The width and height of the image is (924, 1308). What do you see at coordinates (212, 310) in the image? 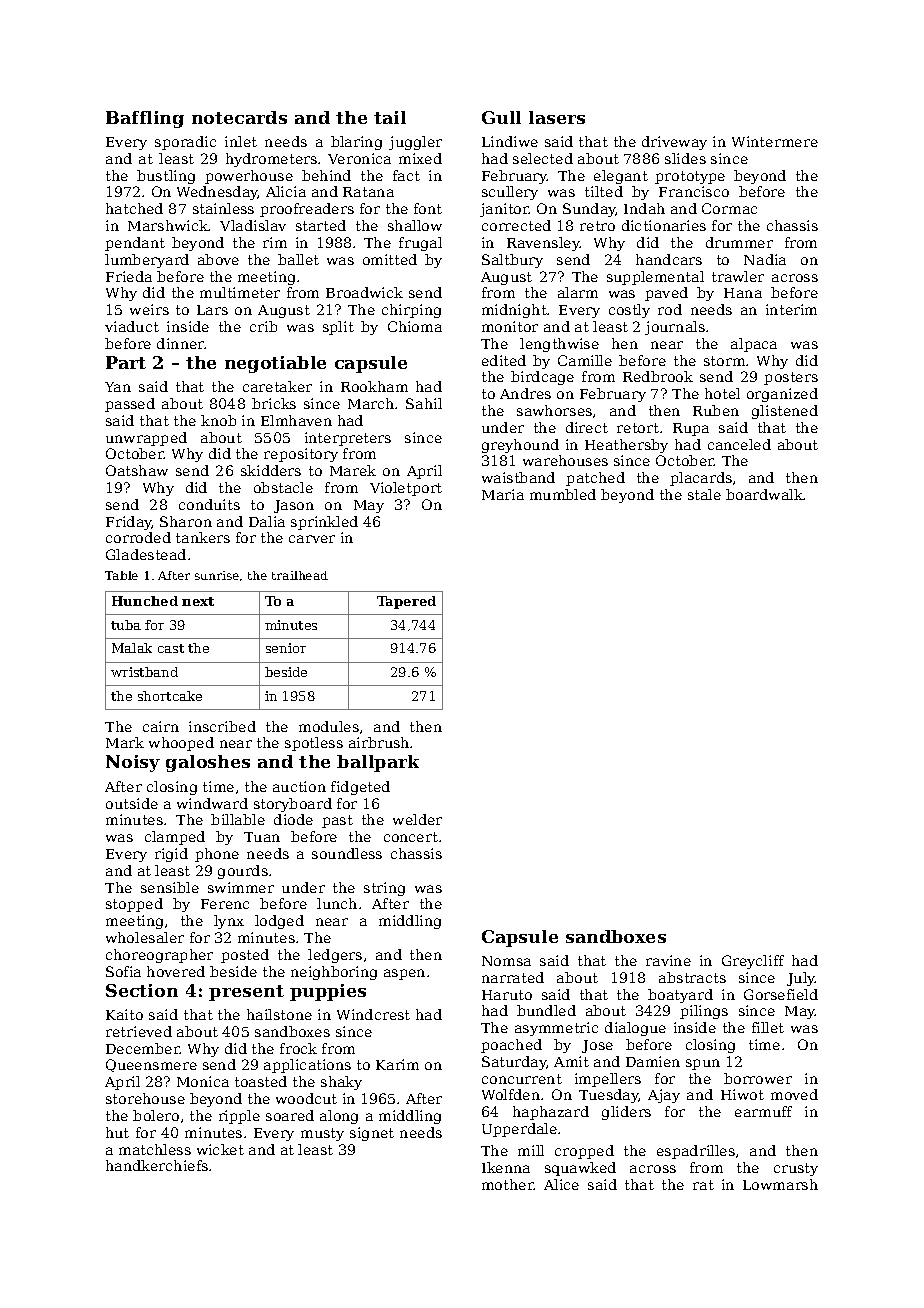
I see `Lars` at bounding box center [212, 310].
